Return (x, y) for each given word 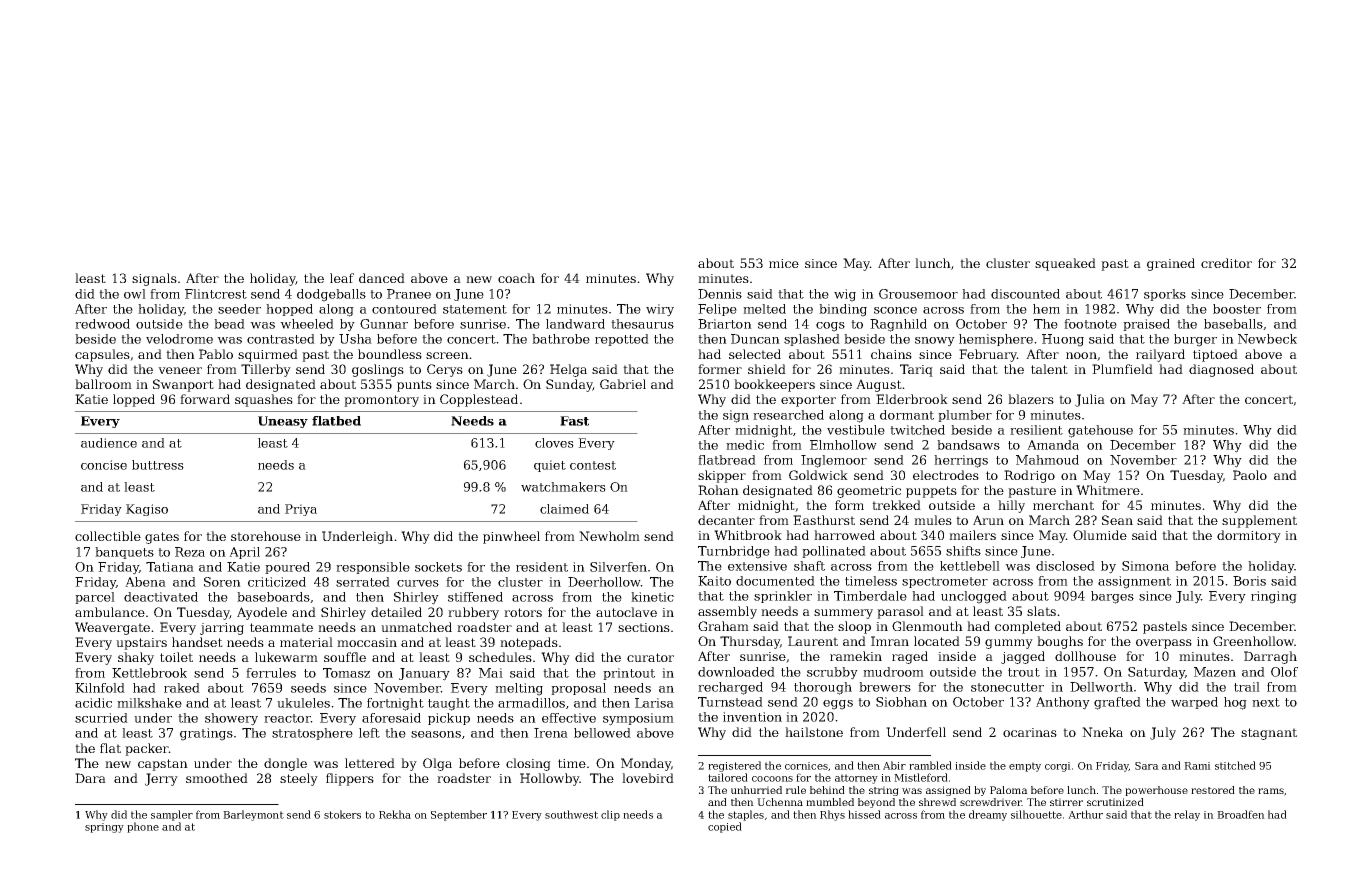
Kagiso (147, 510)
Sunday (569, 385)
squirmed (268, 355)
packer (147, 749)
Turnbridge (734, 552)
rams (1271, 791)
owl (135, 294)
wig (845, 295)
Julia (1090, 400)
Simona (1145, 566)
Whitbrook (748, 535)
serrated (363, 582)
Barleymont (253, 815)
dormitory (1249, 536)
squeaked (1065, 264)
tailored (728, 777)
